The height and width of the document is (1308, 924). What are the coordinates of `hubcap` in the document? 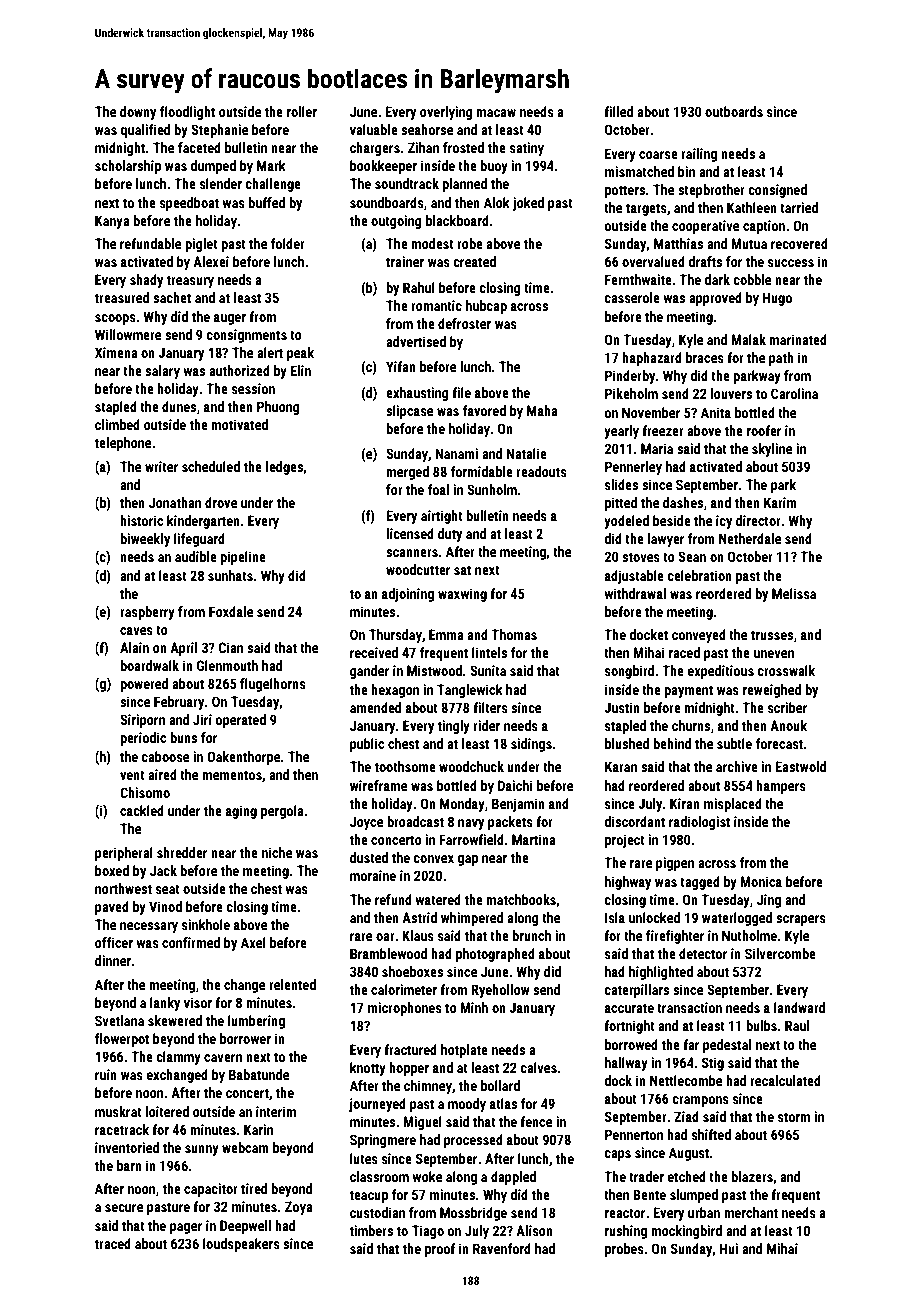 It's located at (486, 307).
